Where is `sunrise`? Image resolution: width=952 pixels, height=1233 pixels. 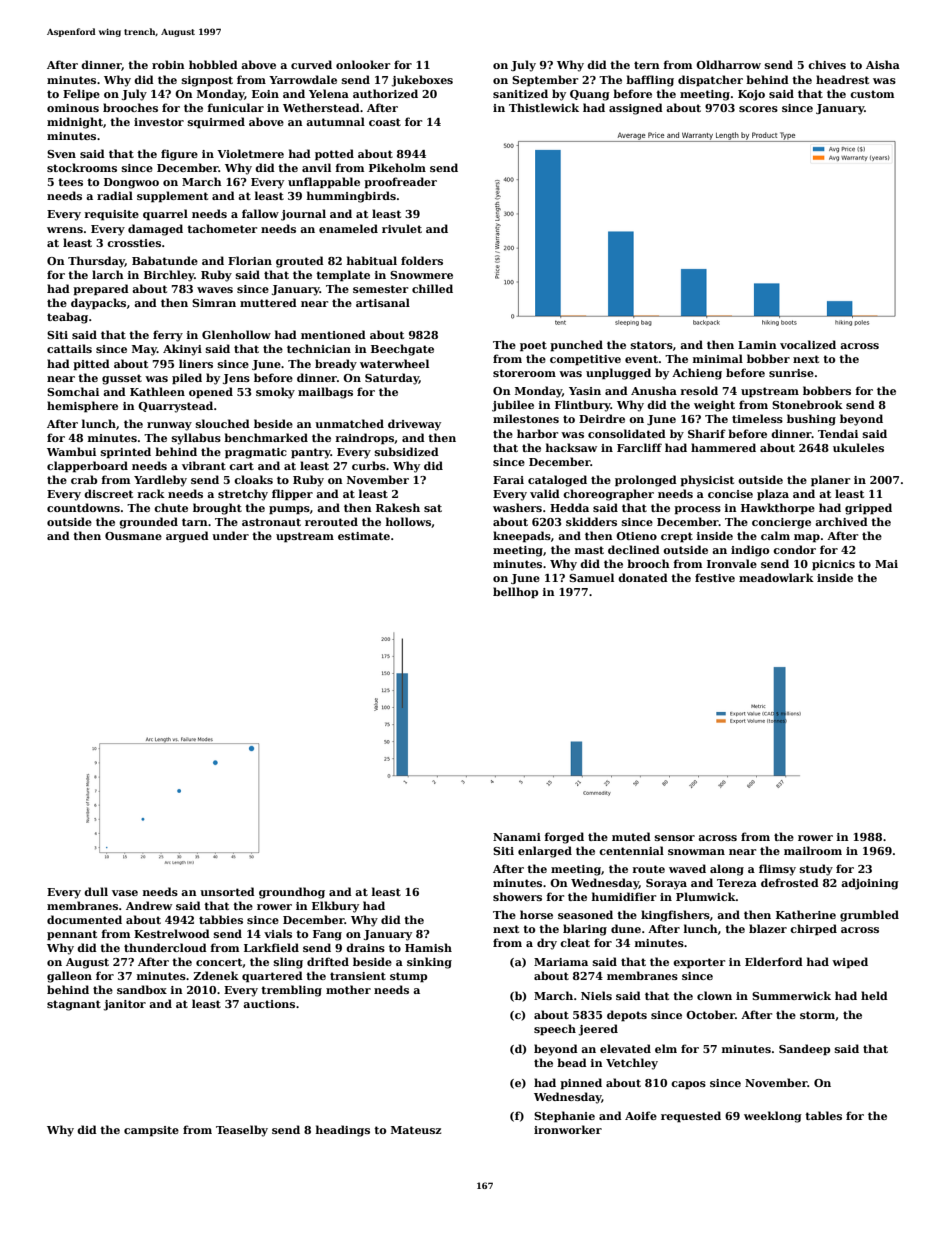 sunrise is located at coordinates (791, 373).
